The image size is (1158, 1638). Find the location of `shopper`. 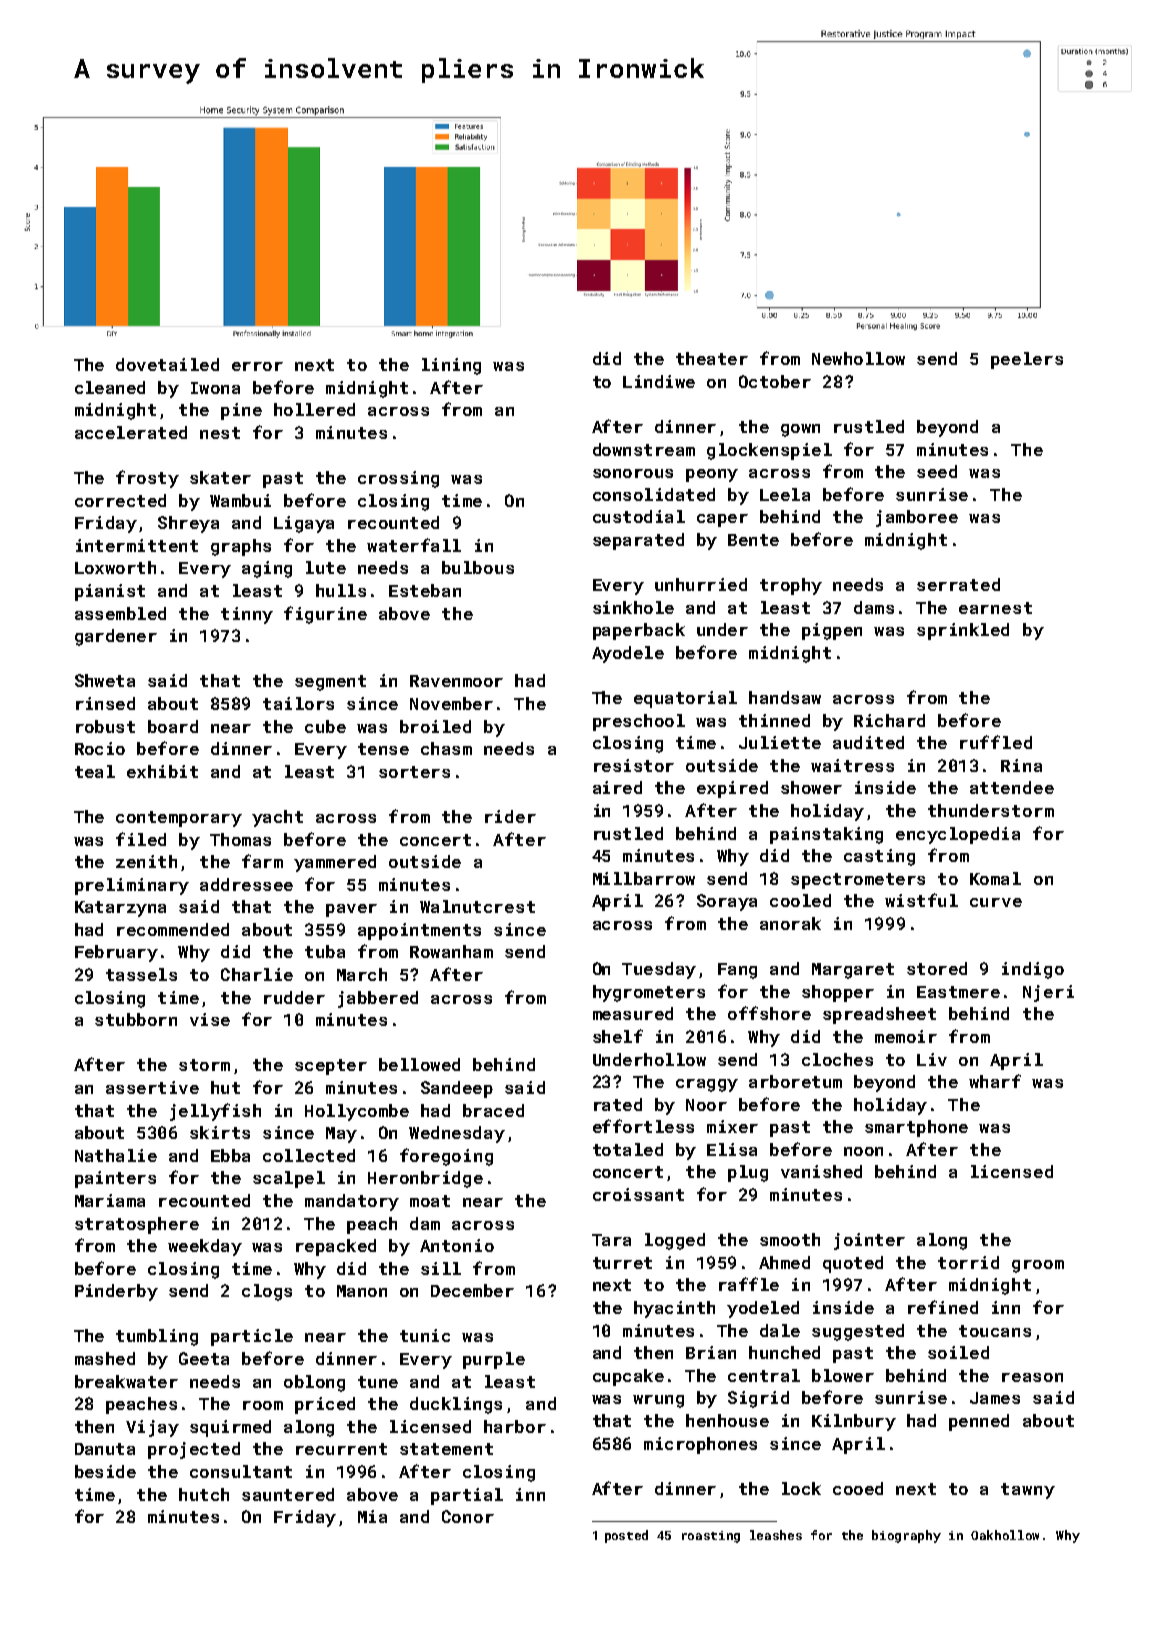

shopper is located at coordinates (838, 993).
